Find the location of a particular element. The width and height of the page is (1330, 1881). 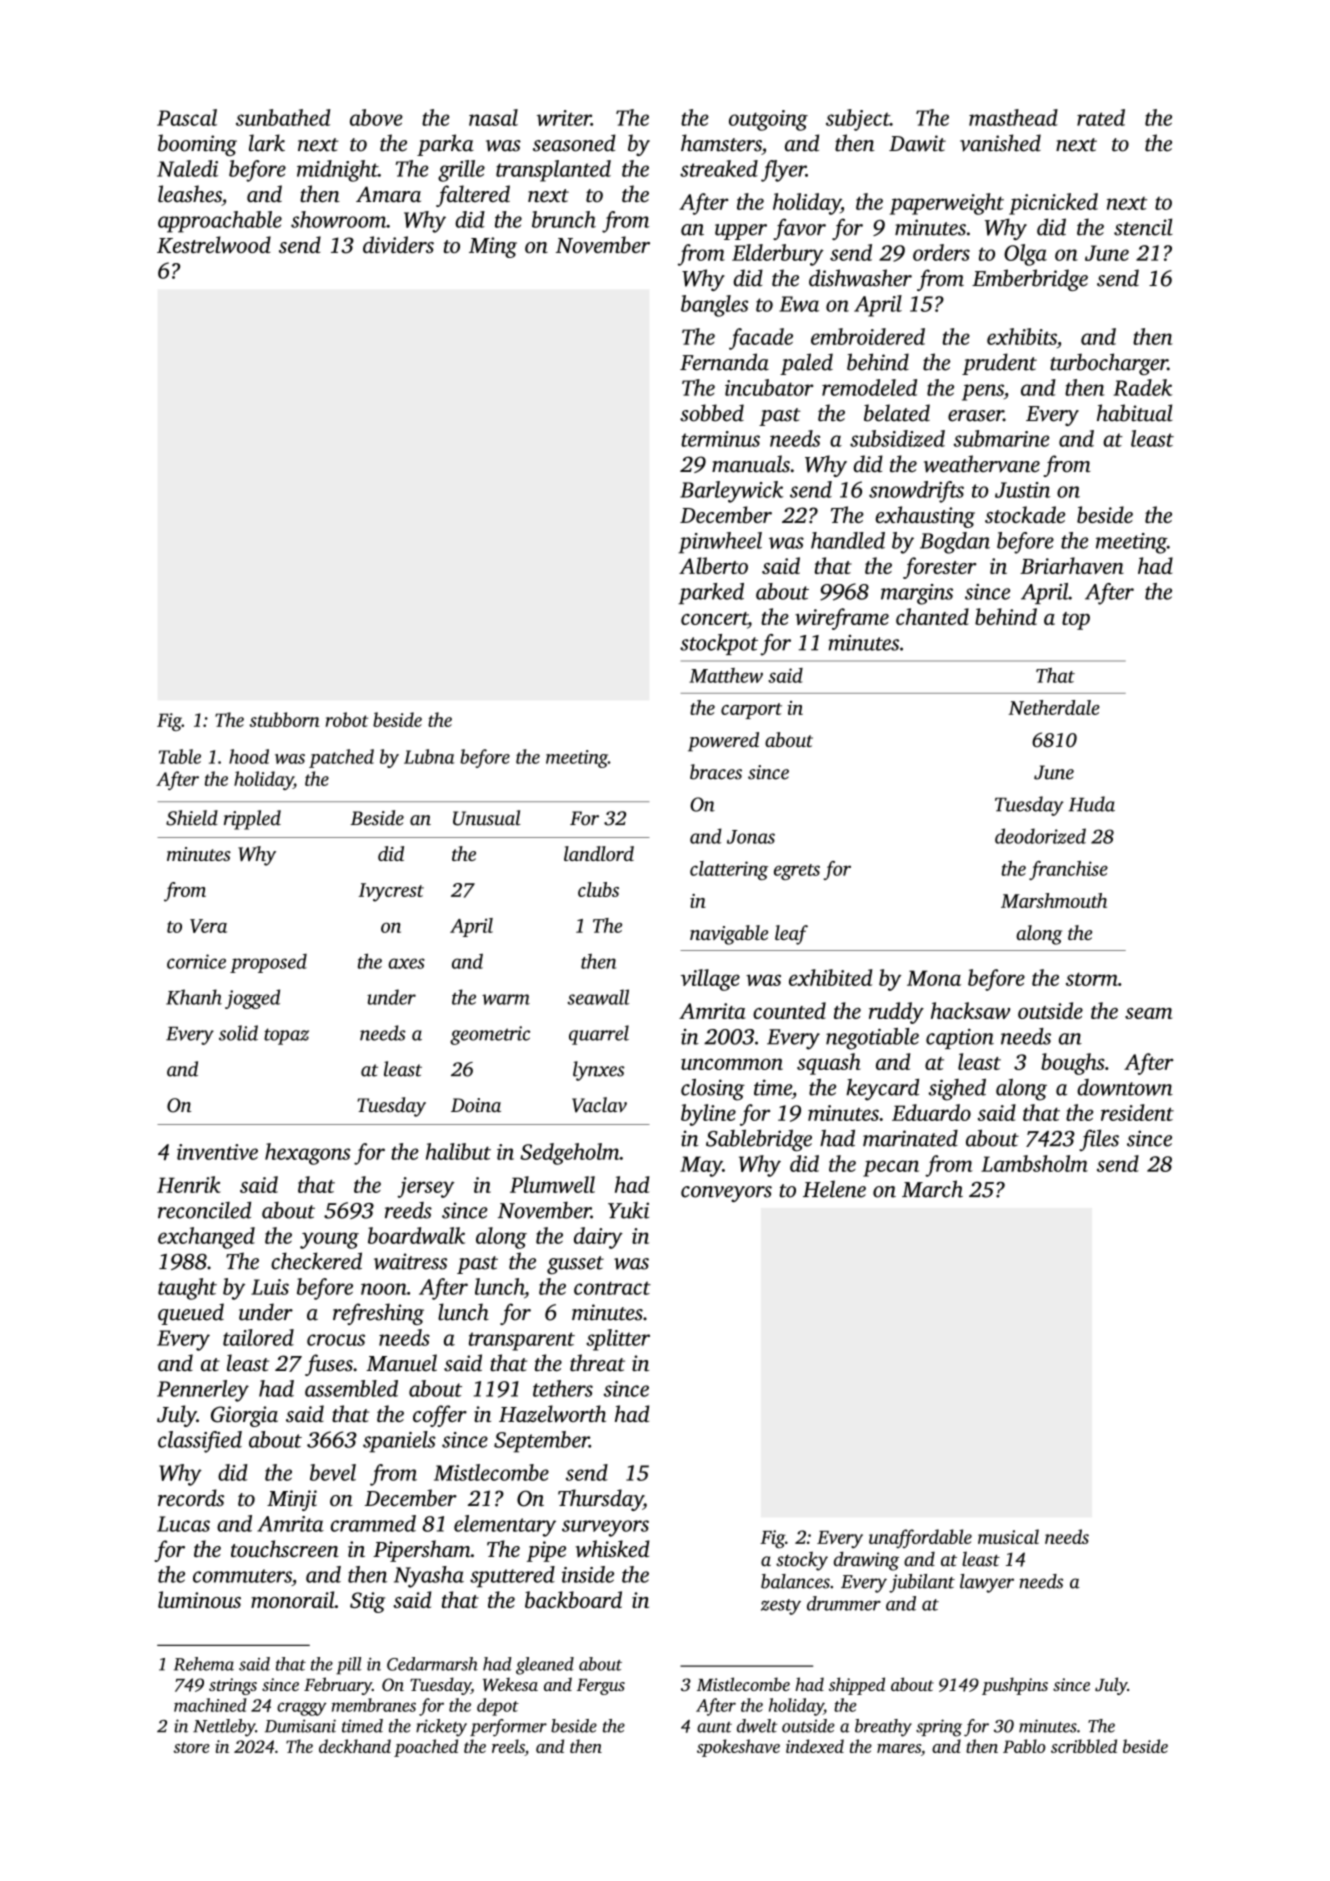

March is located at coordinates (932, 1189).
